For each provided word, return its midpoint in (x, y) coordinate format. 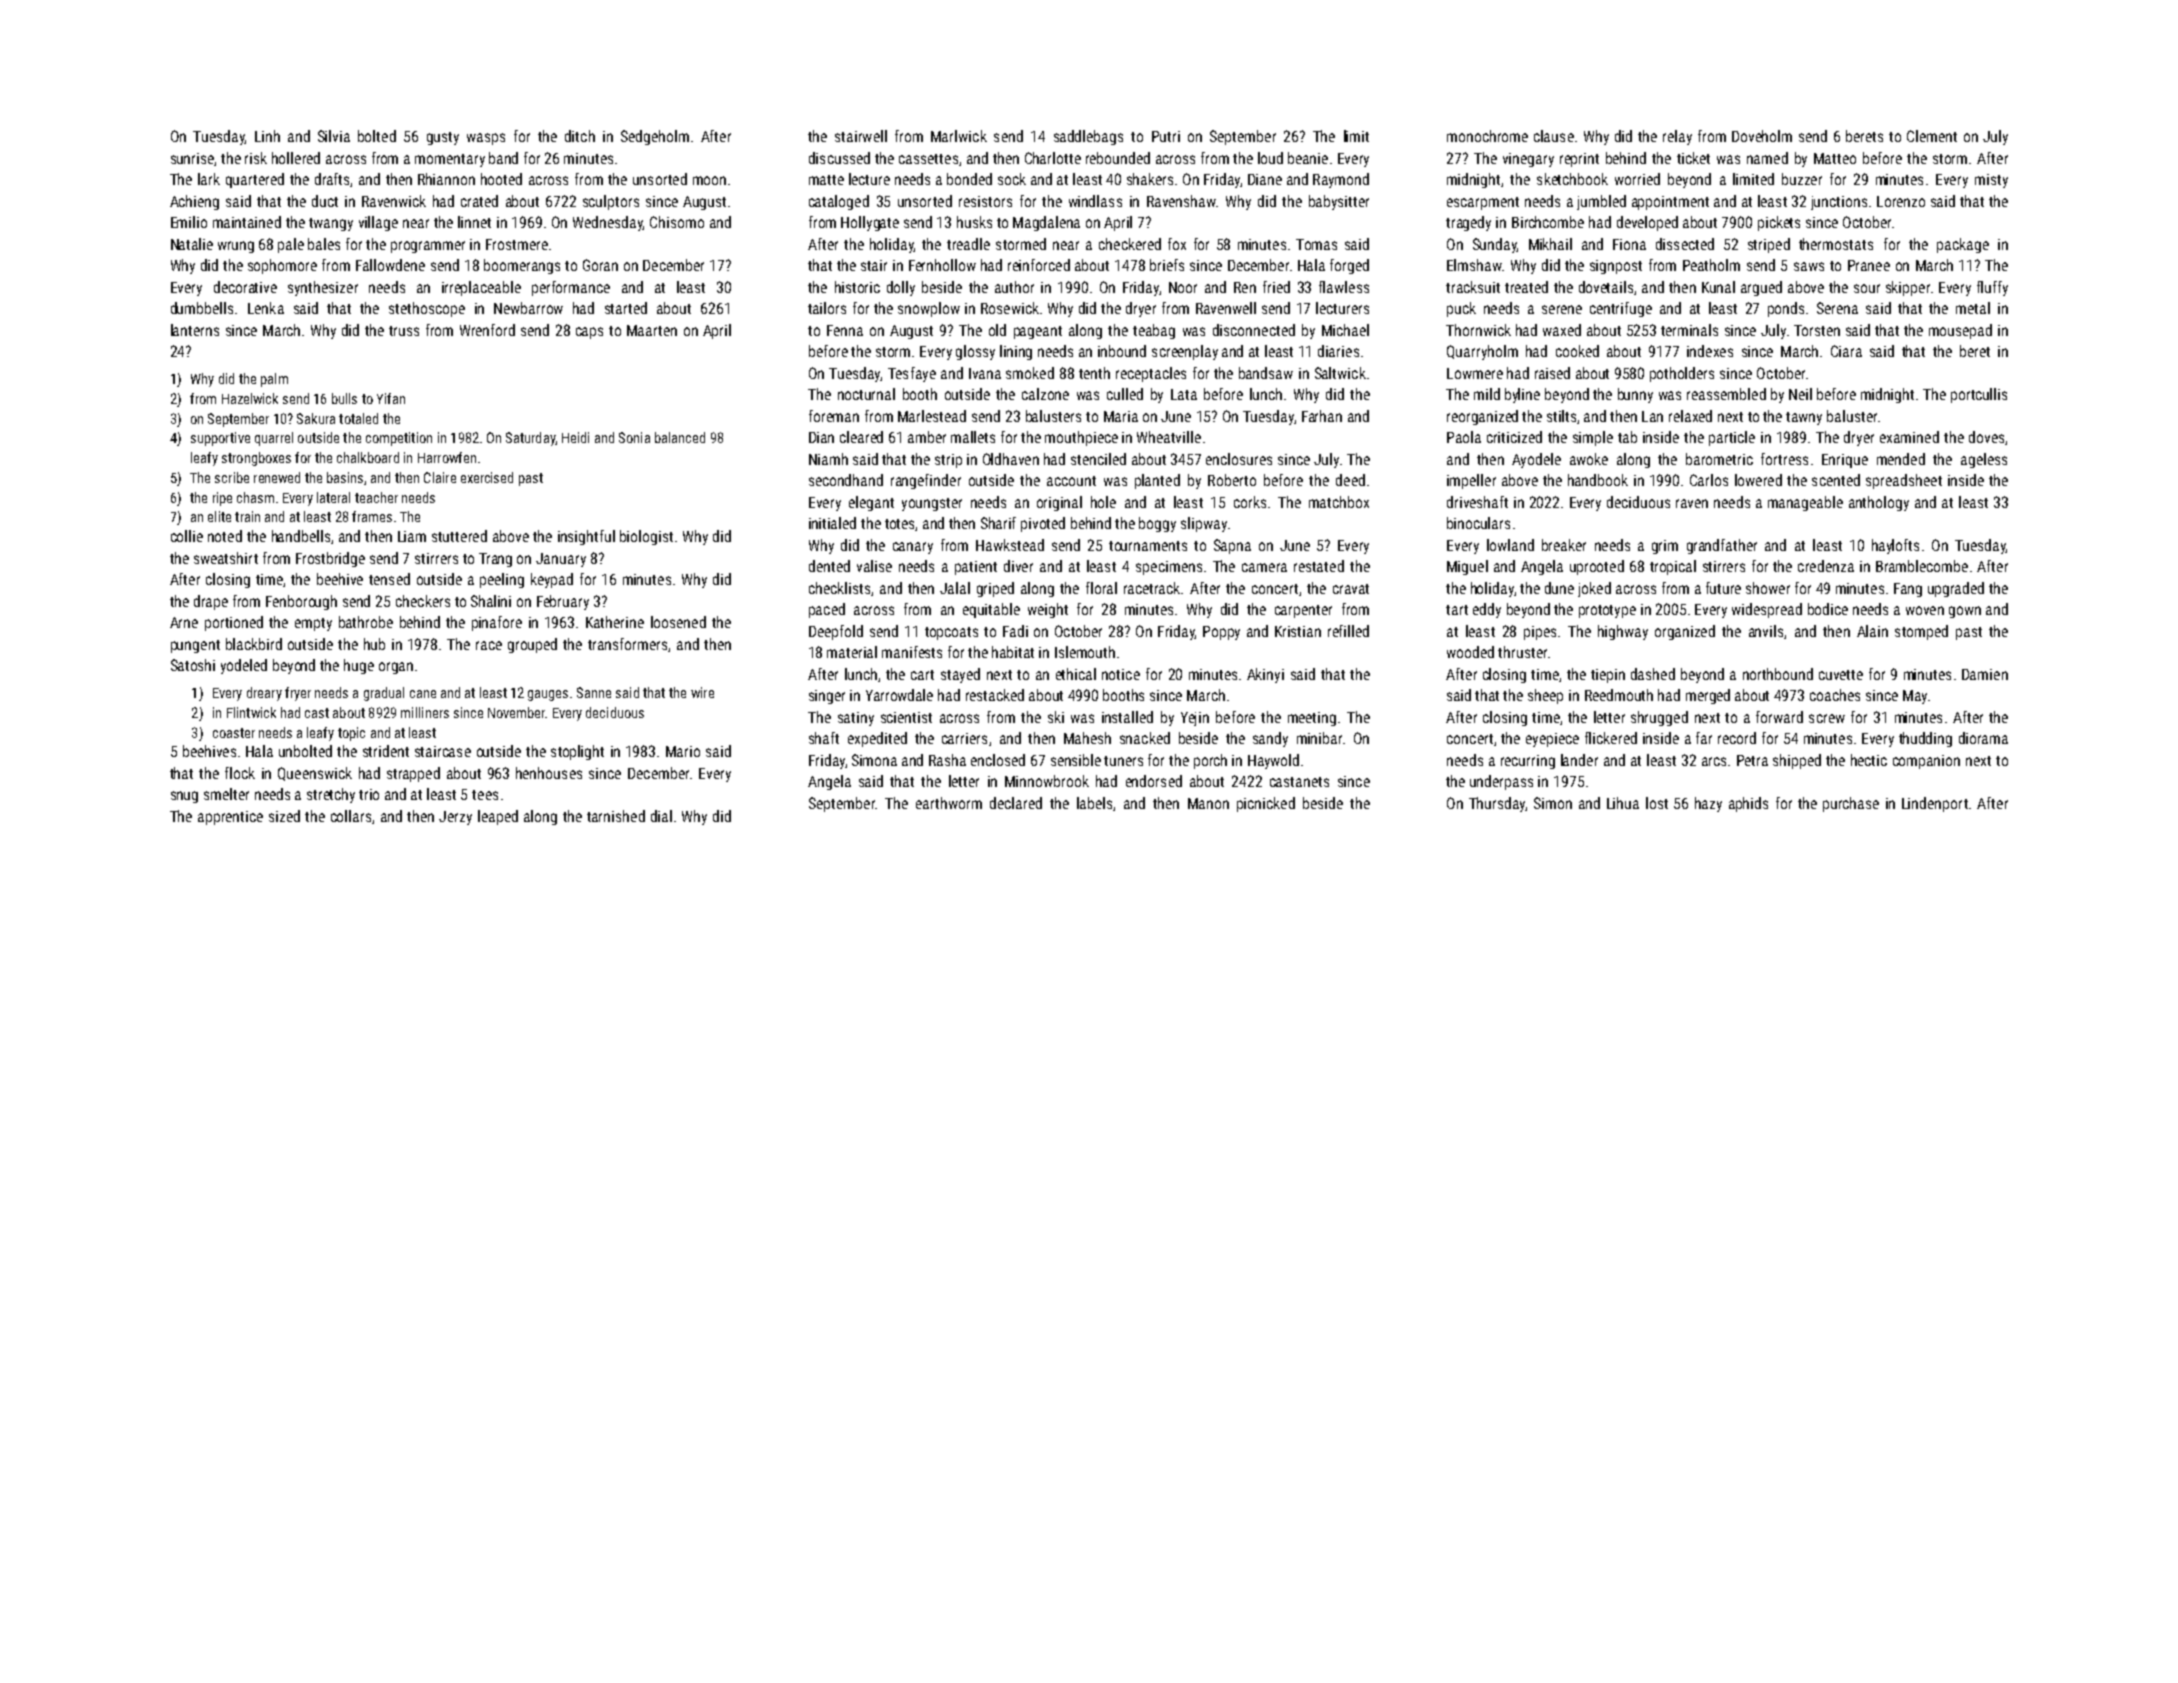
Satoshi (193, 665)
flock (240, 773)
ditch (580, 136)
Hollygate (870, 223)
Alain (1872, 631)
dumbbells (202, 308)
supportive (220, 439)
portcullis (1979, 395)
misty (1991, 181)
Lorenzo (1901, 201)
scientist (906, 717)
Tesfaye (912, 374)
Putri (1166, 136)
